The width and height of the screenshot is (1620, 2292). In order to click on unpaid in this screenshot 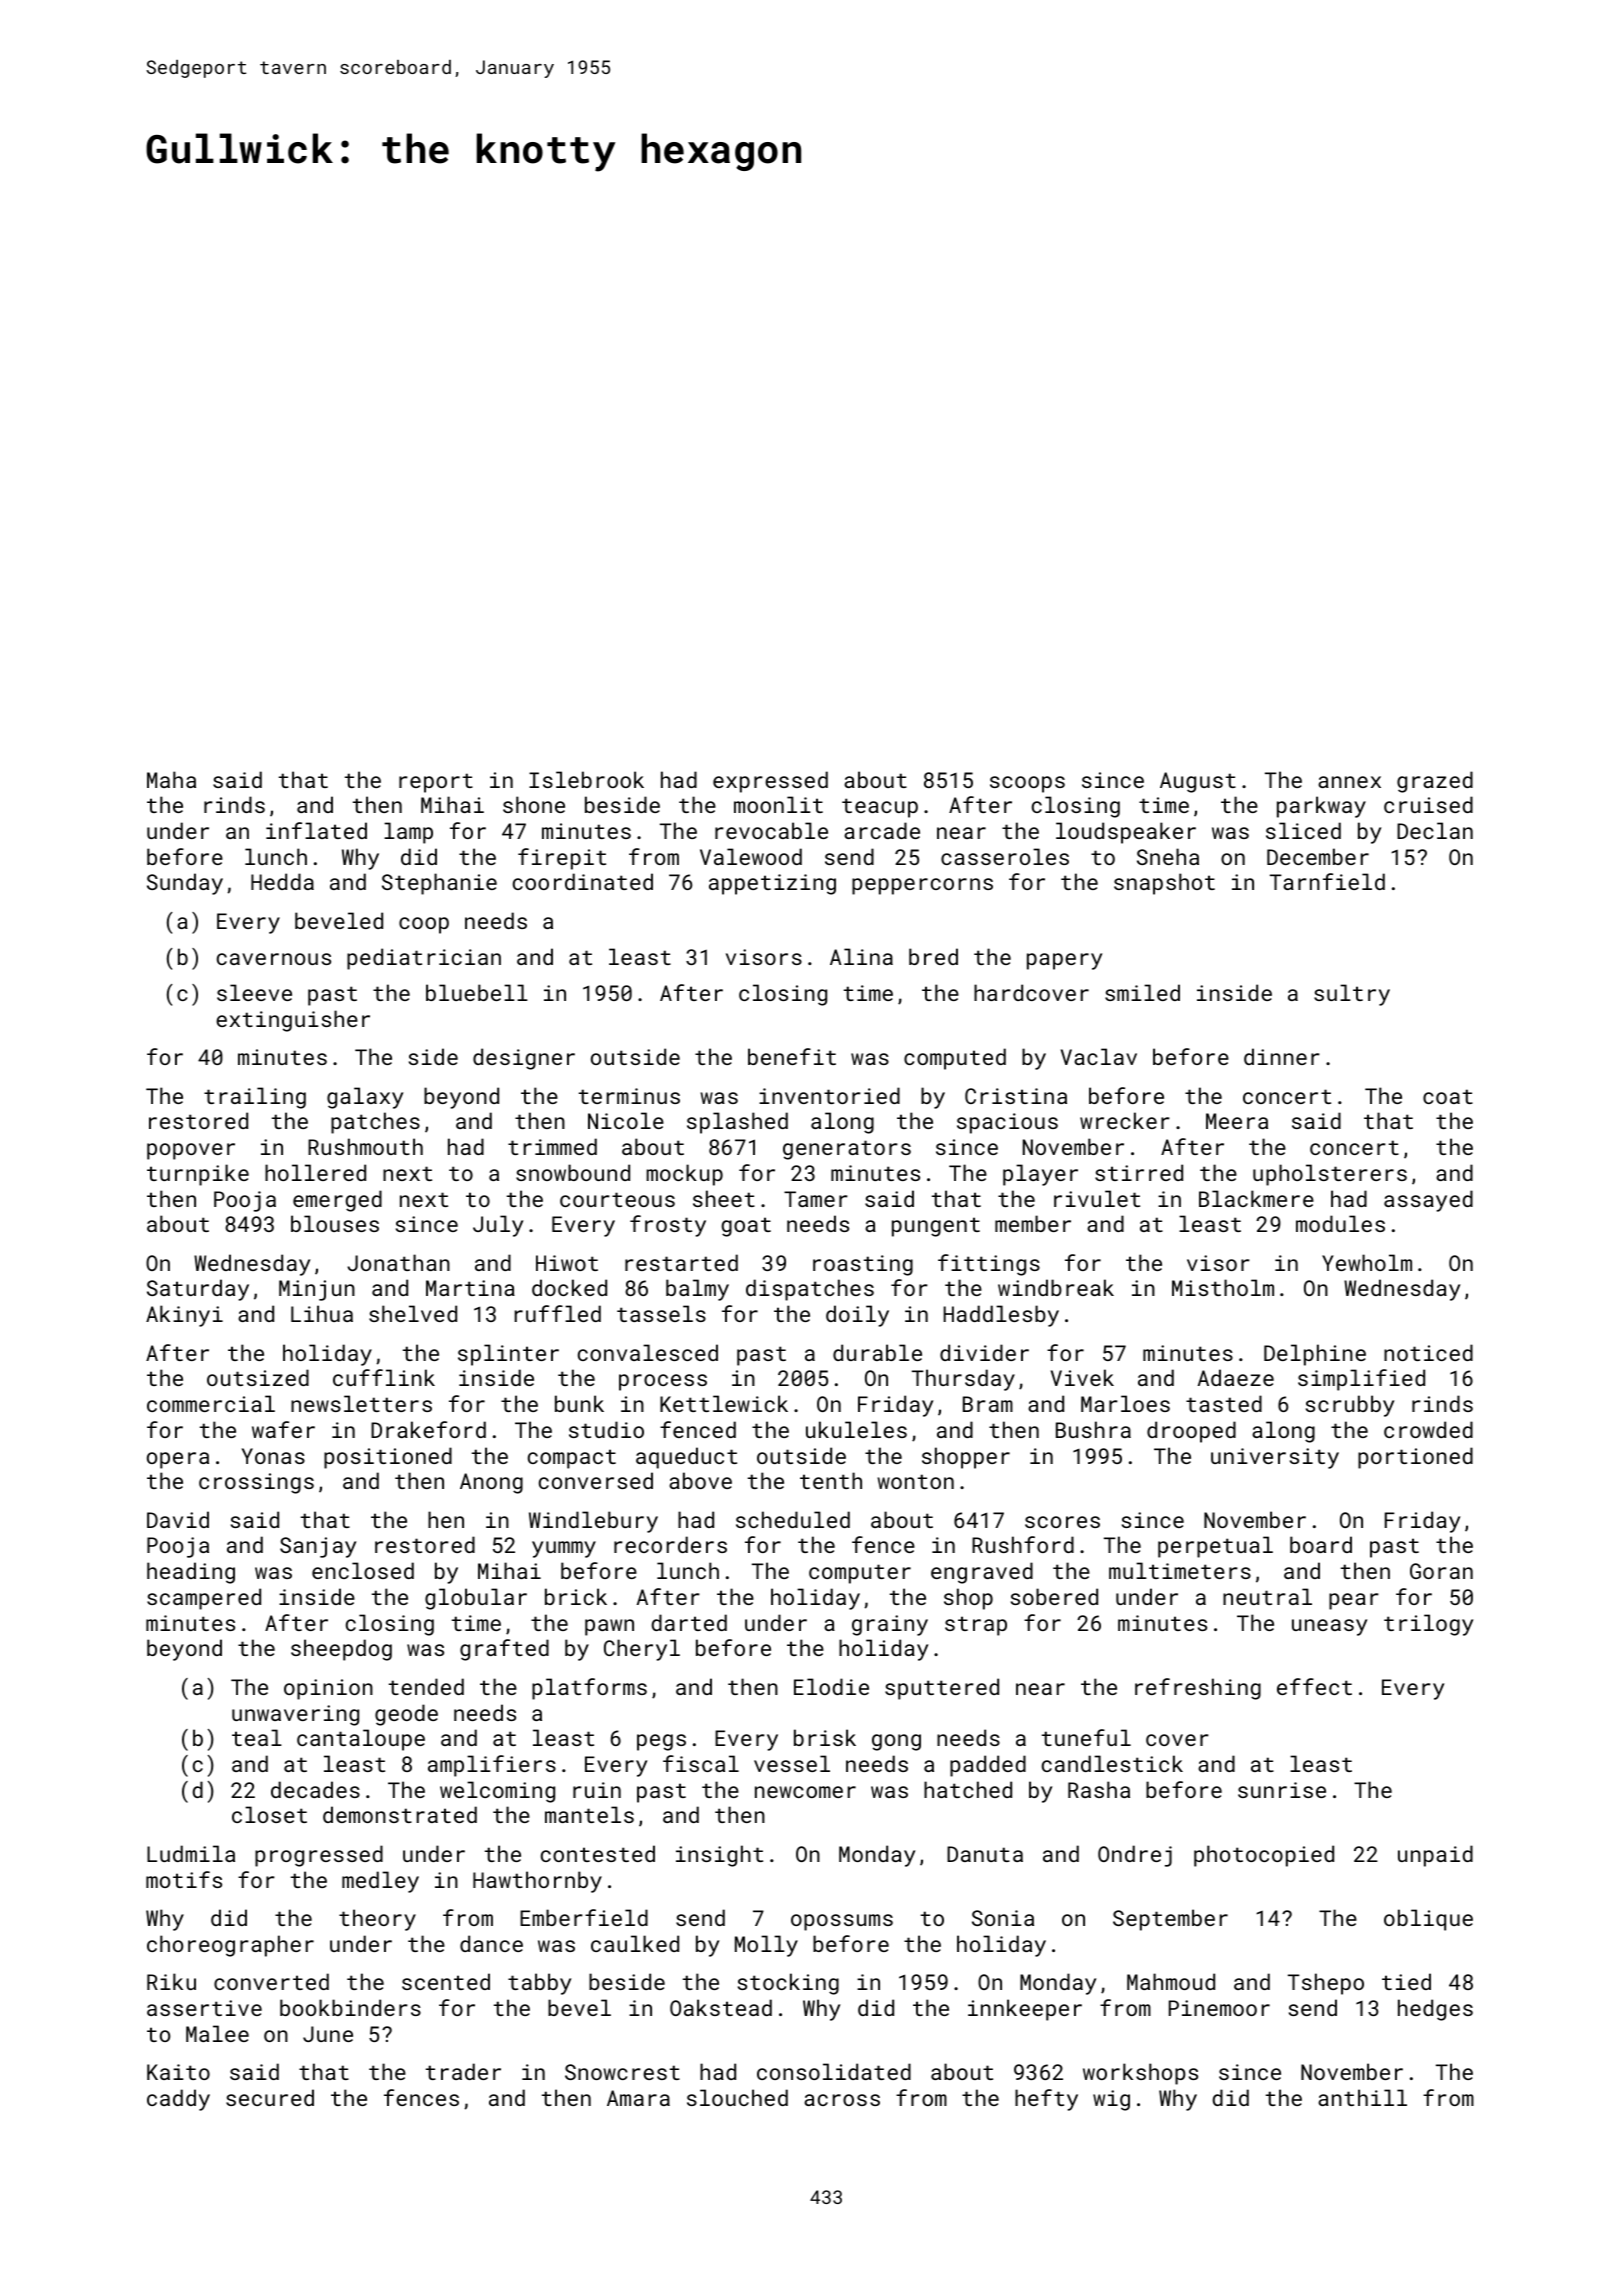, I will do `click(1435, 1856)`.
